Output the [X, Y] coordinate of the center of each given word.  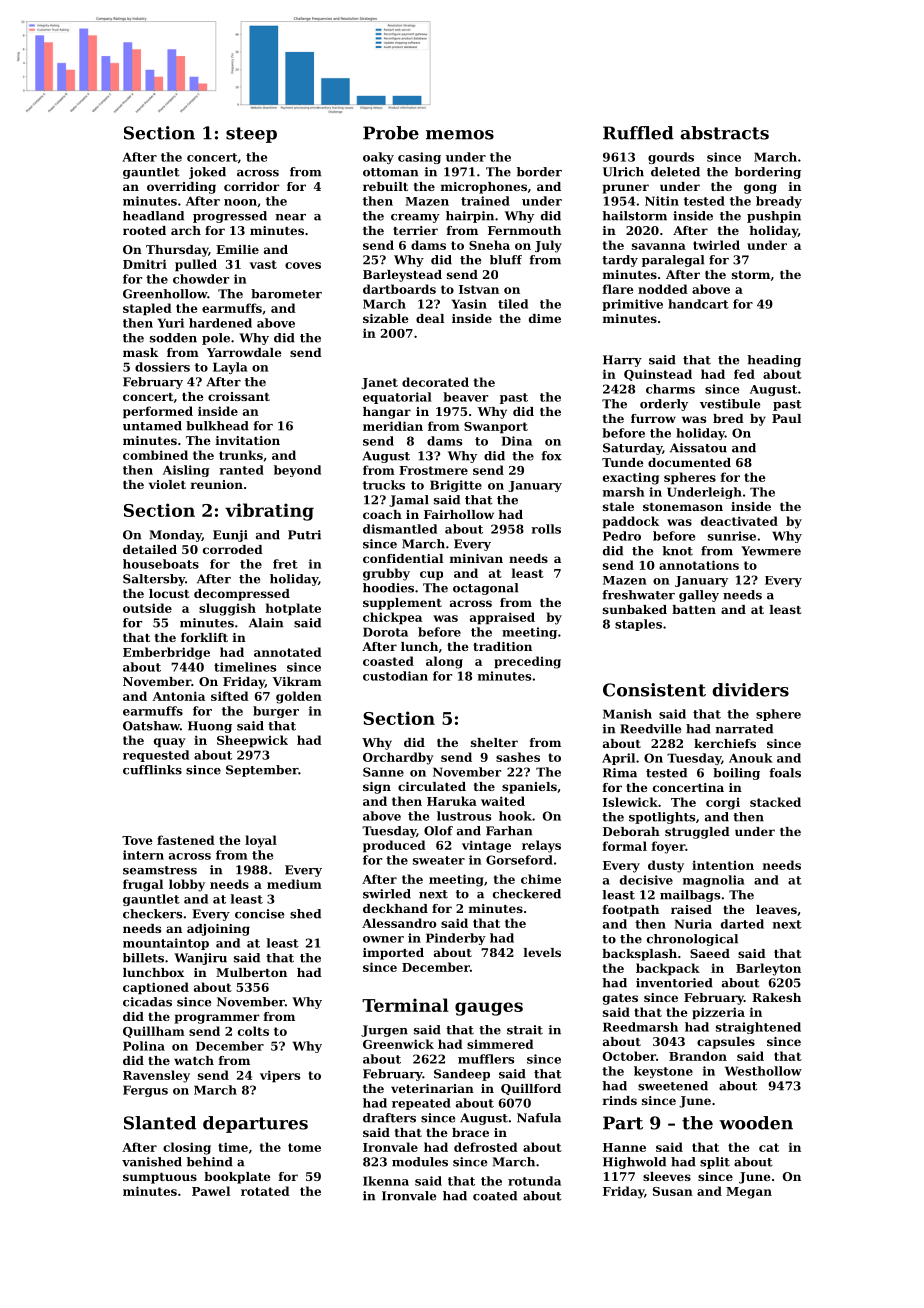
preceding [527, 662]
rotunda [534, 1181]
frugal [143, 885]
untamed [152, 426]
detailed [150, 549]
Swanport [496, 428]
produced [394, 846]
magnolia [714, 881]
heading [774, 361]
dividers [750, 690]
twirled [716, 245]
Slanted [160, 1123]
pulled [196, 265]
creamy [415, 218]
